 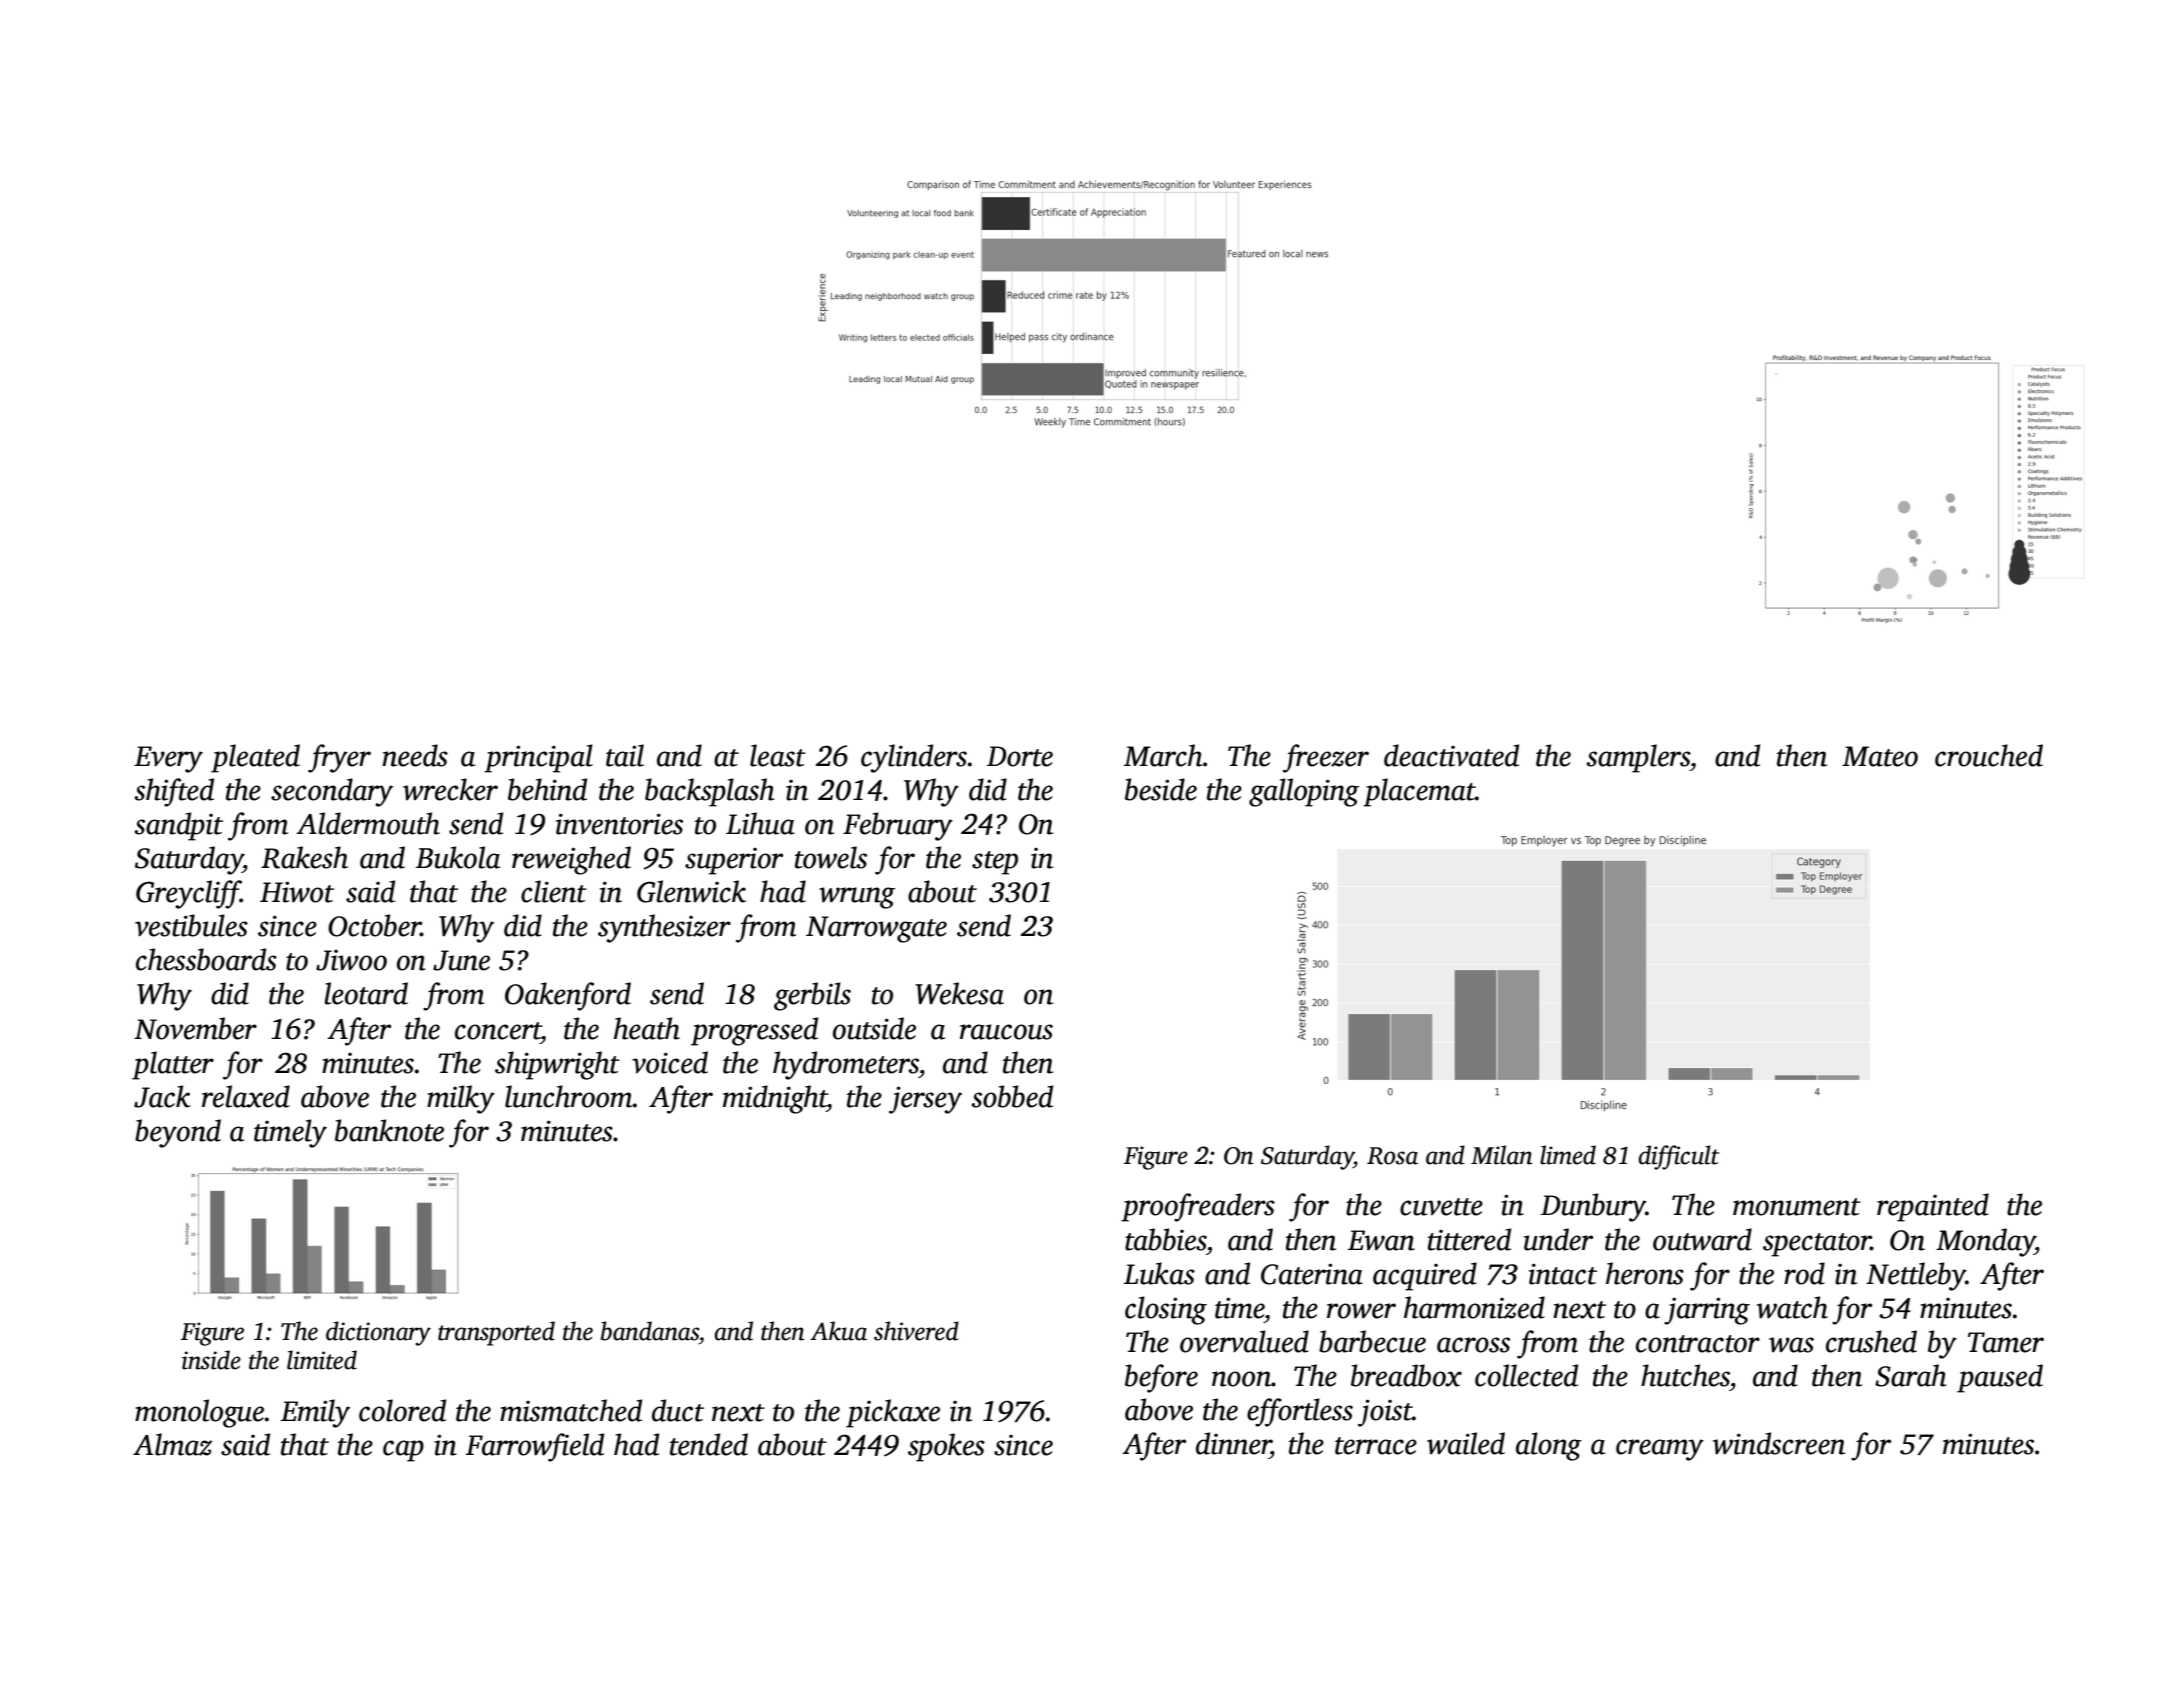 What do you see at coordinates (1779, 1443) in the document?
I see `windscreen` at bounding box center [1779, 1443].
